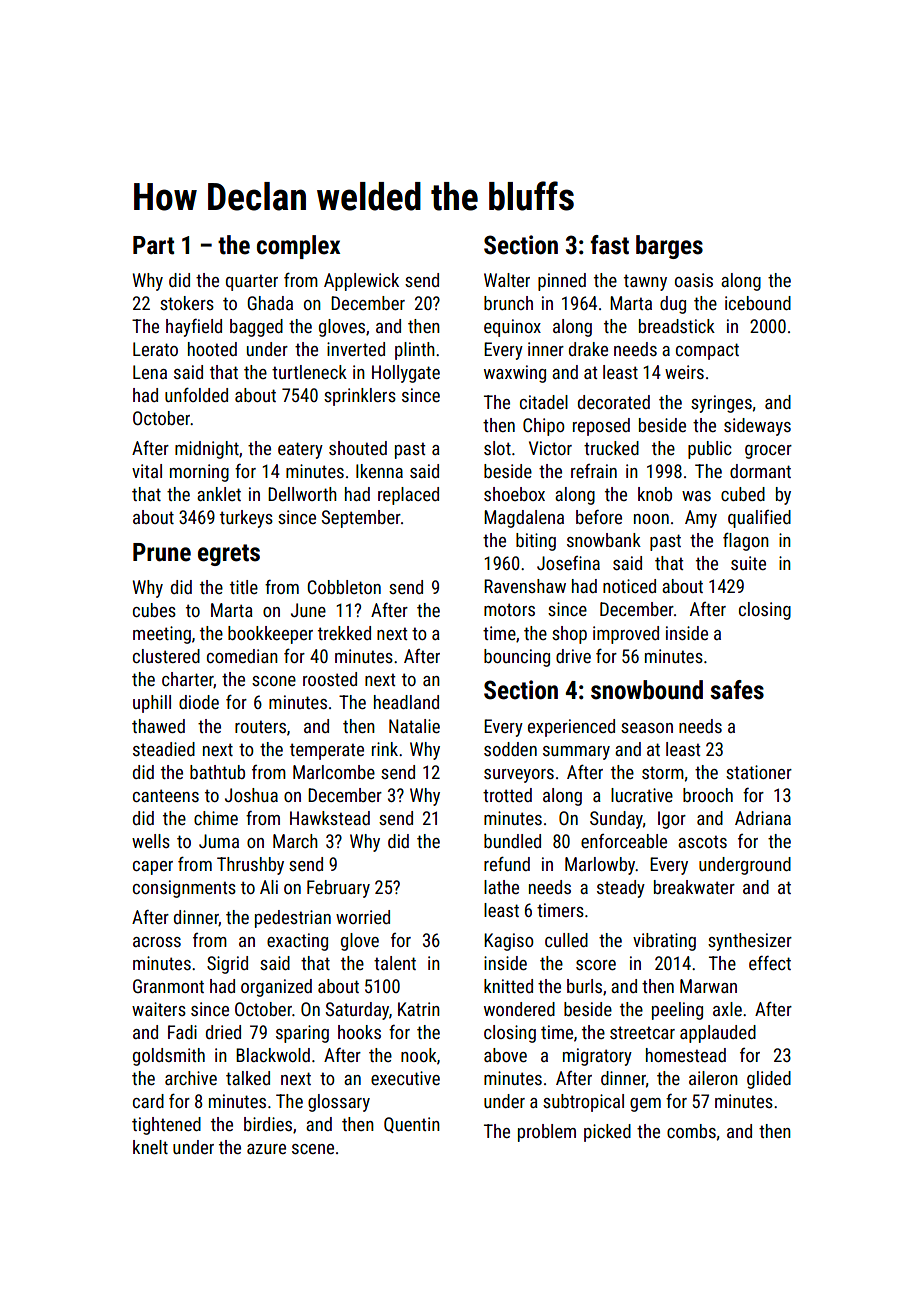 Image resolution: width=924 pixels, height=1311 pixels. Describe the element at coordinates (669, 247) in the screenshot. I see `barges` at that location.
